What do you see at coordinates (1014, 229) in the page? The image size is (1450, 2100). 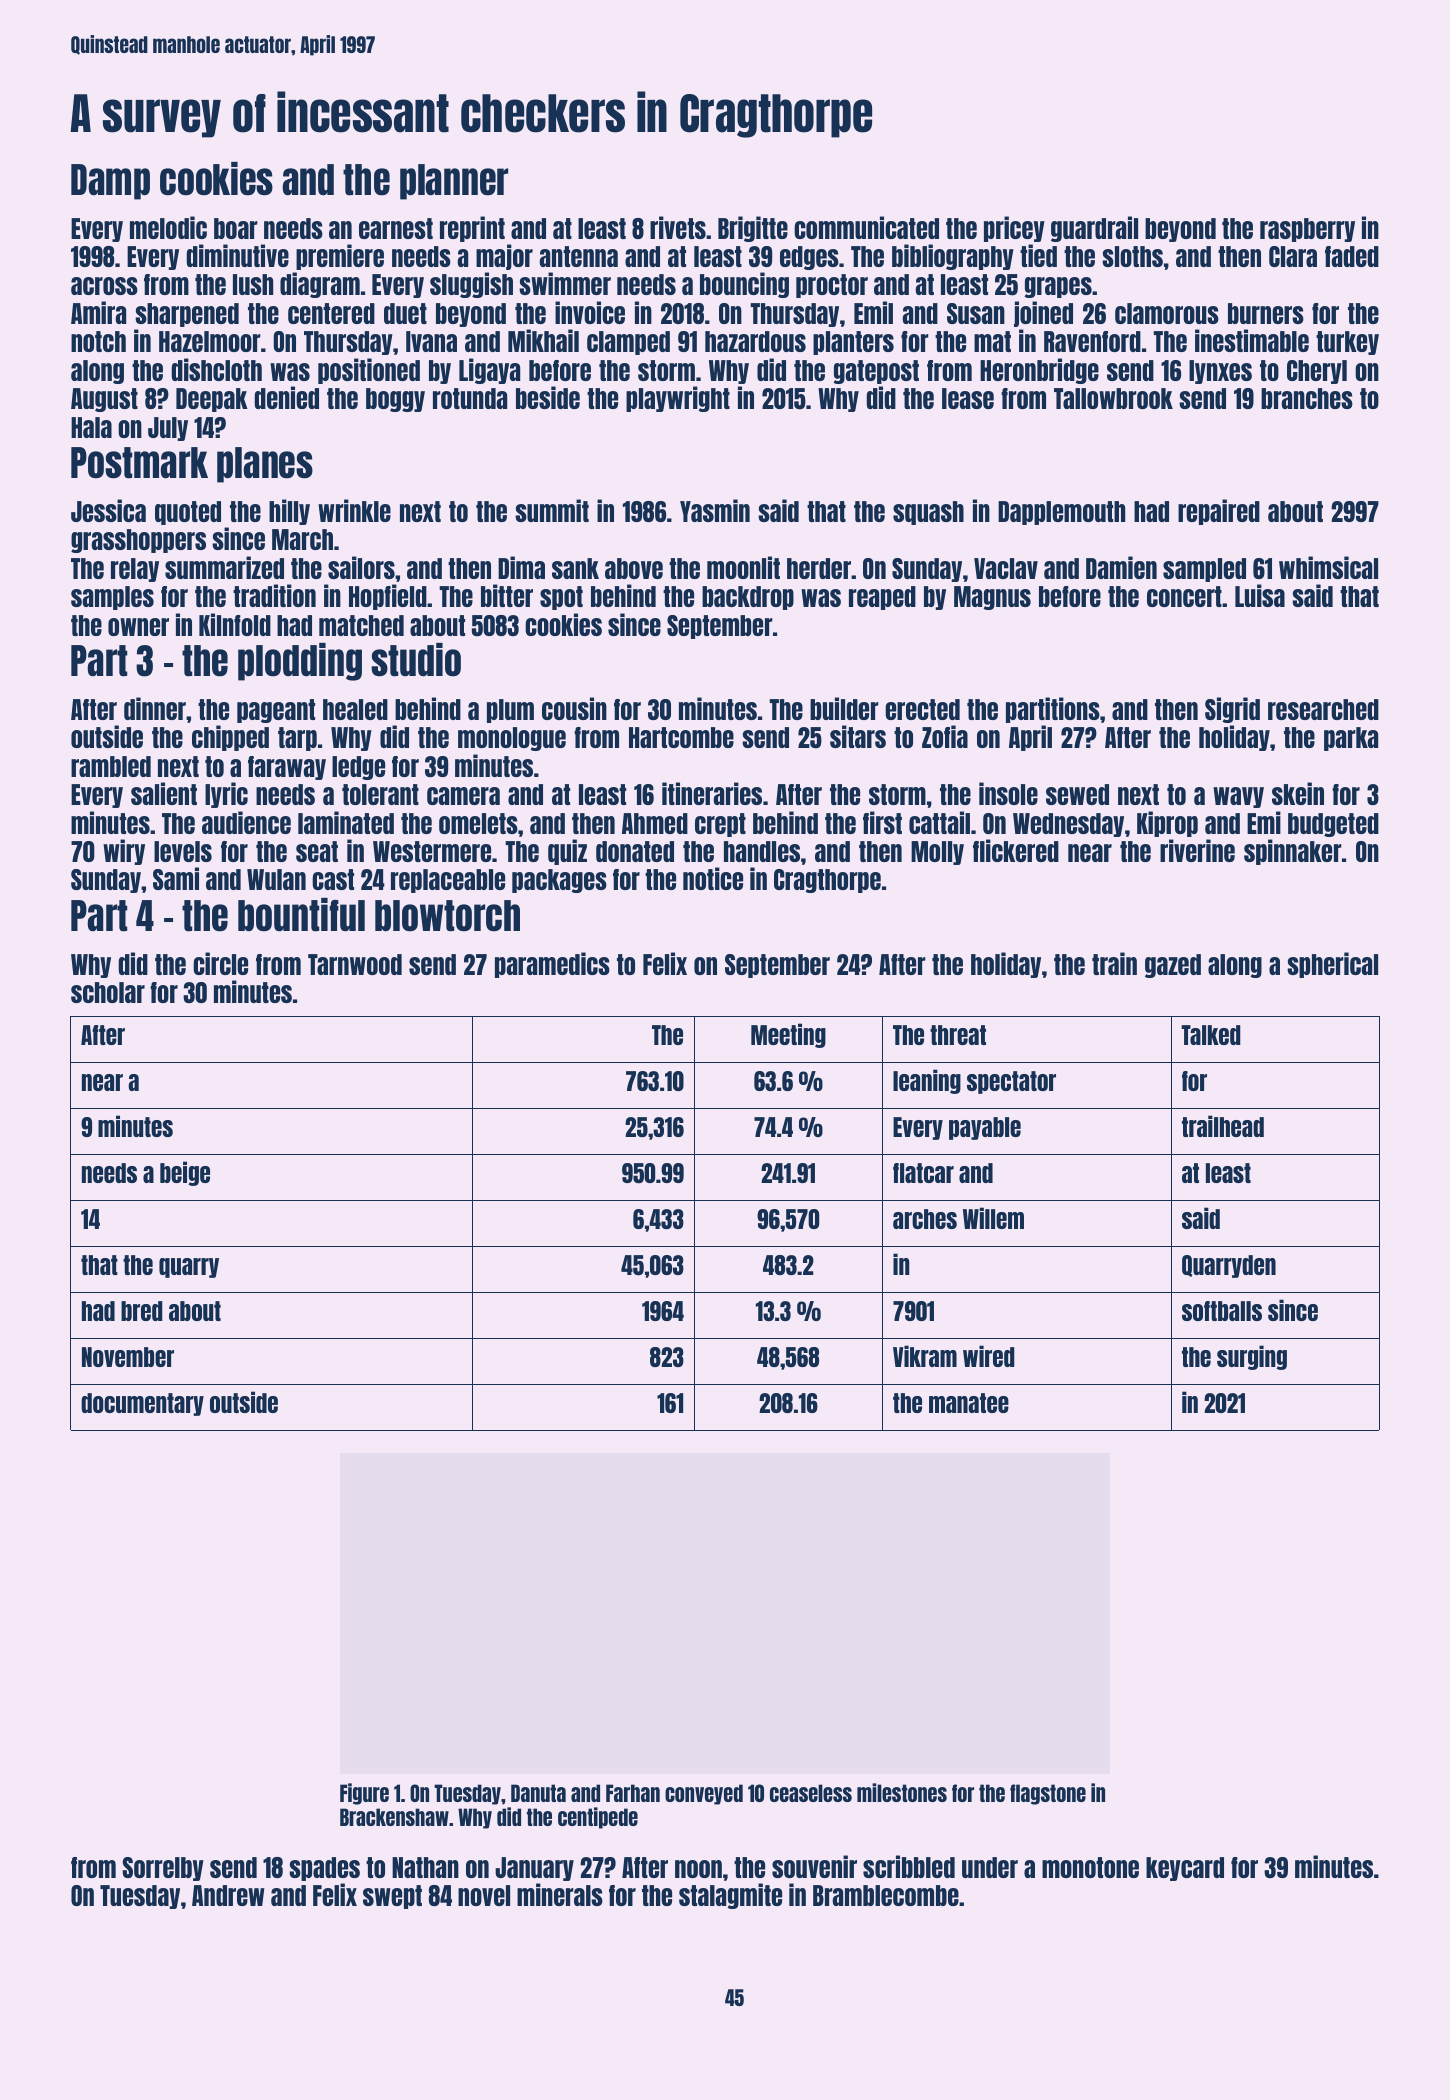 I see `pricey` at bounding box center [1014, 229].
